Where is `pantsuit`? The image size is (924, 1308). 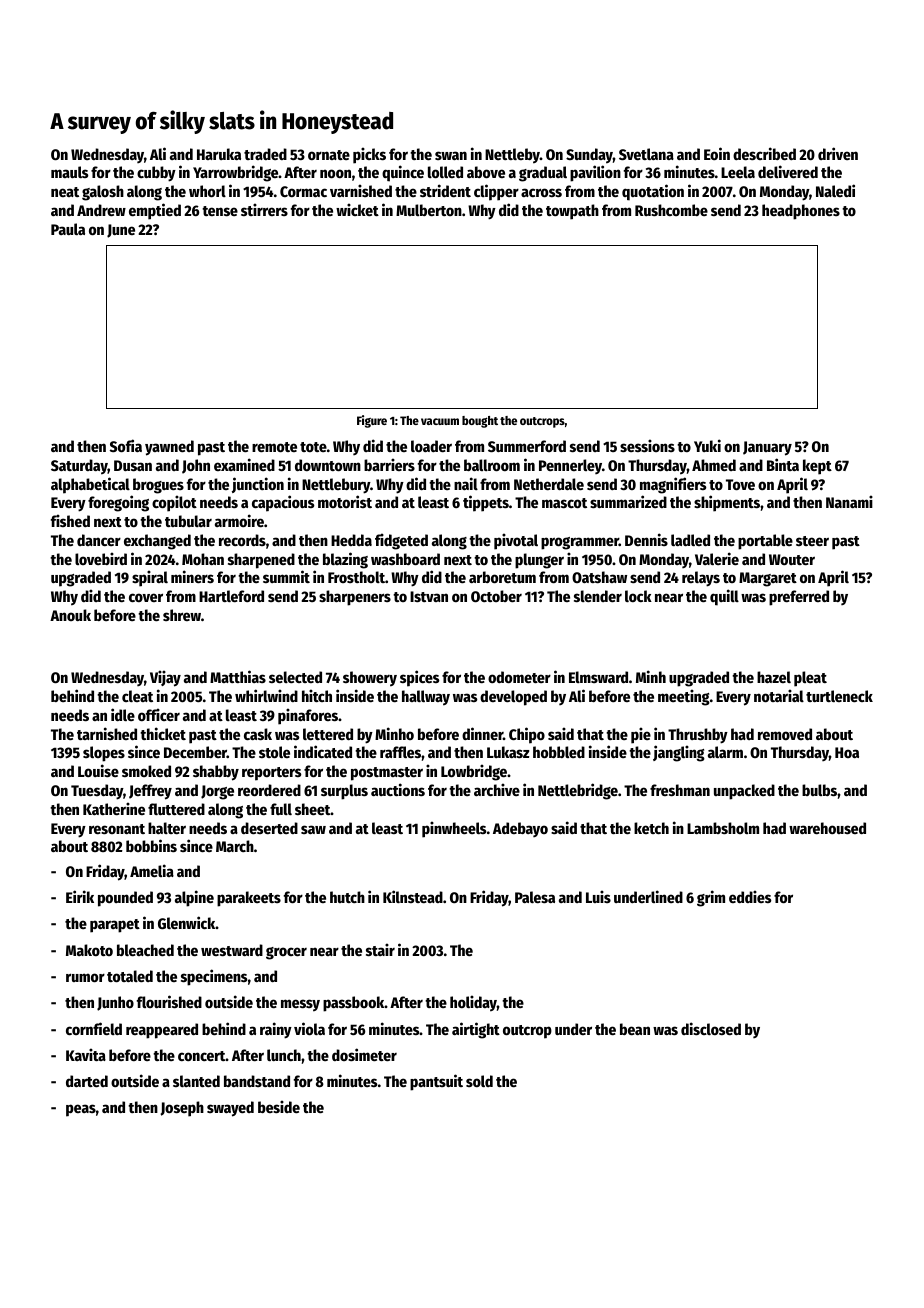
pantsuit is located at coordinates (436, 1082).
